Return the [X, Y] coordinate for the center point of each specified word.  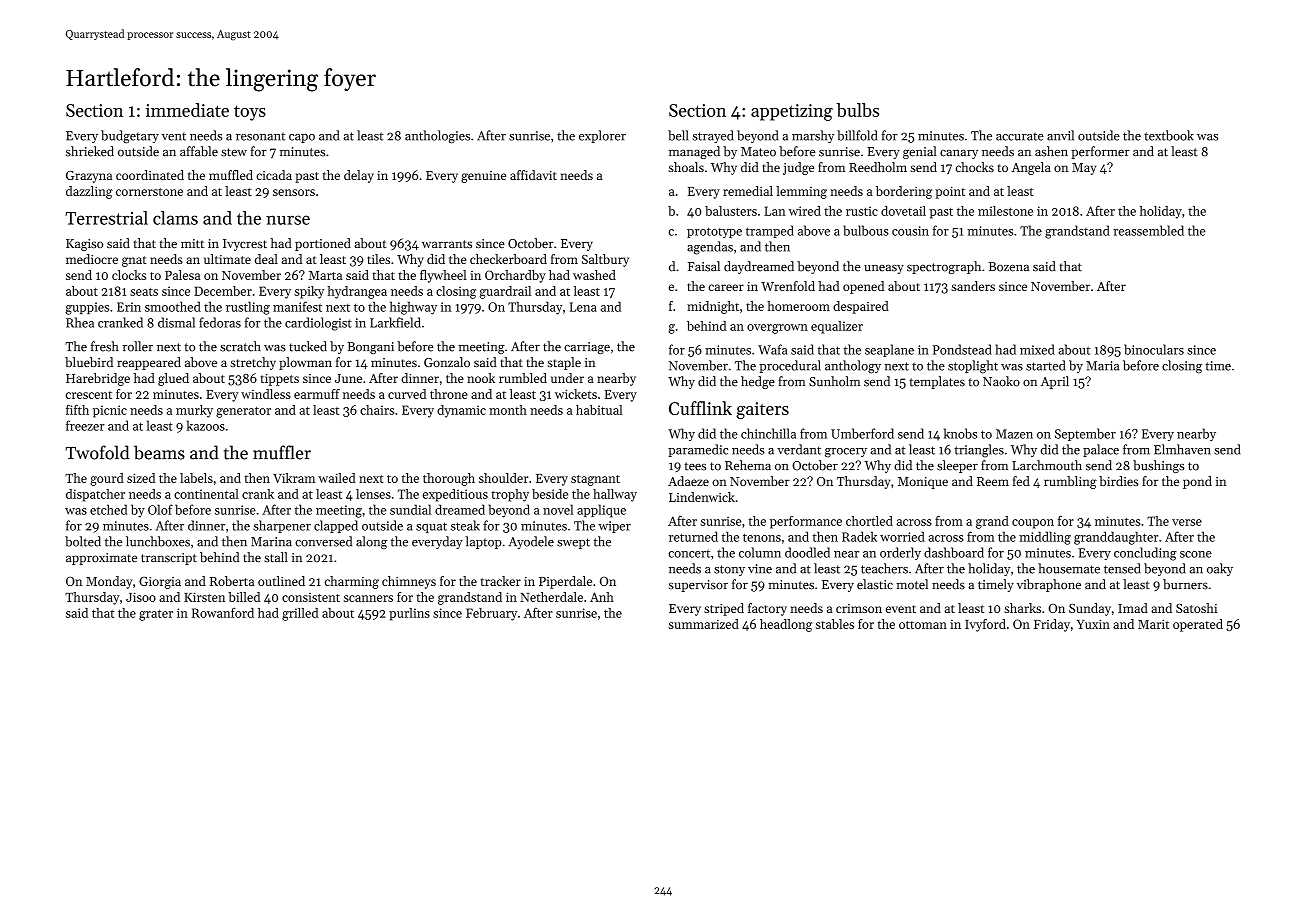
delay [359, 176]
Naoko [1001, 381]
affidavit [533, 175]
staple [564, 363]
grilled [300, 614]
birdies [1119, 481]
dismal [176, 322]
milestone [1005, 211]
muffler [282, 452]
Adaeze [688, 481]
